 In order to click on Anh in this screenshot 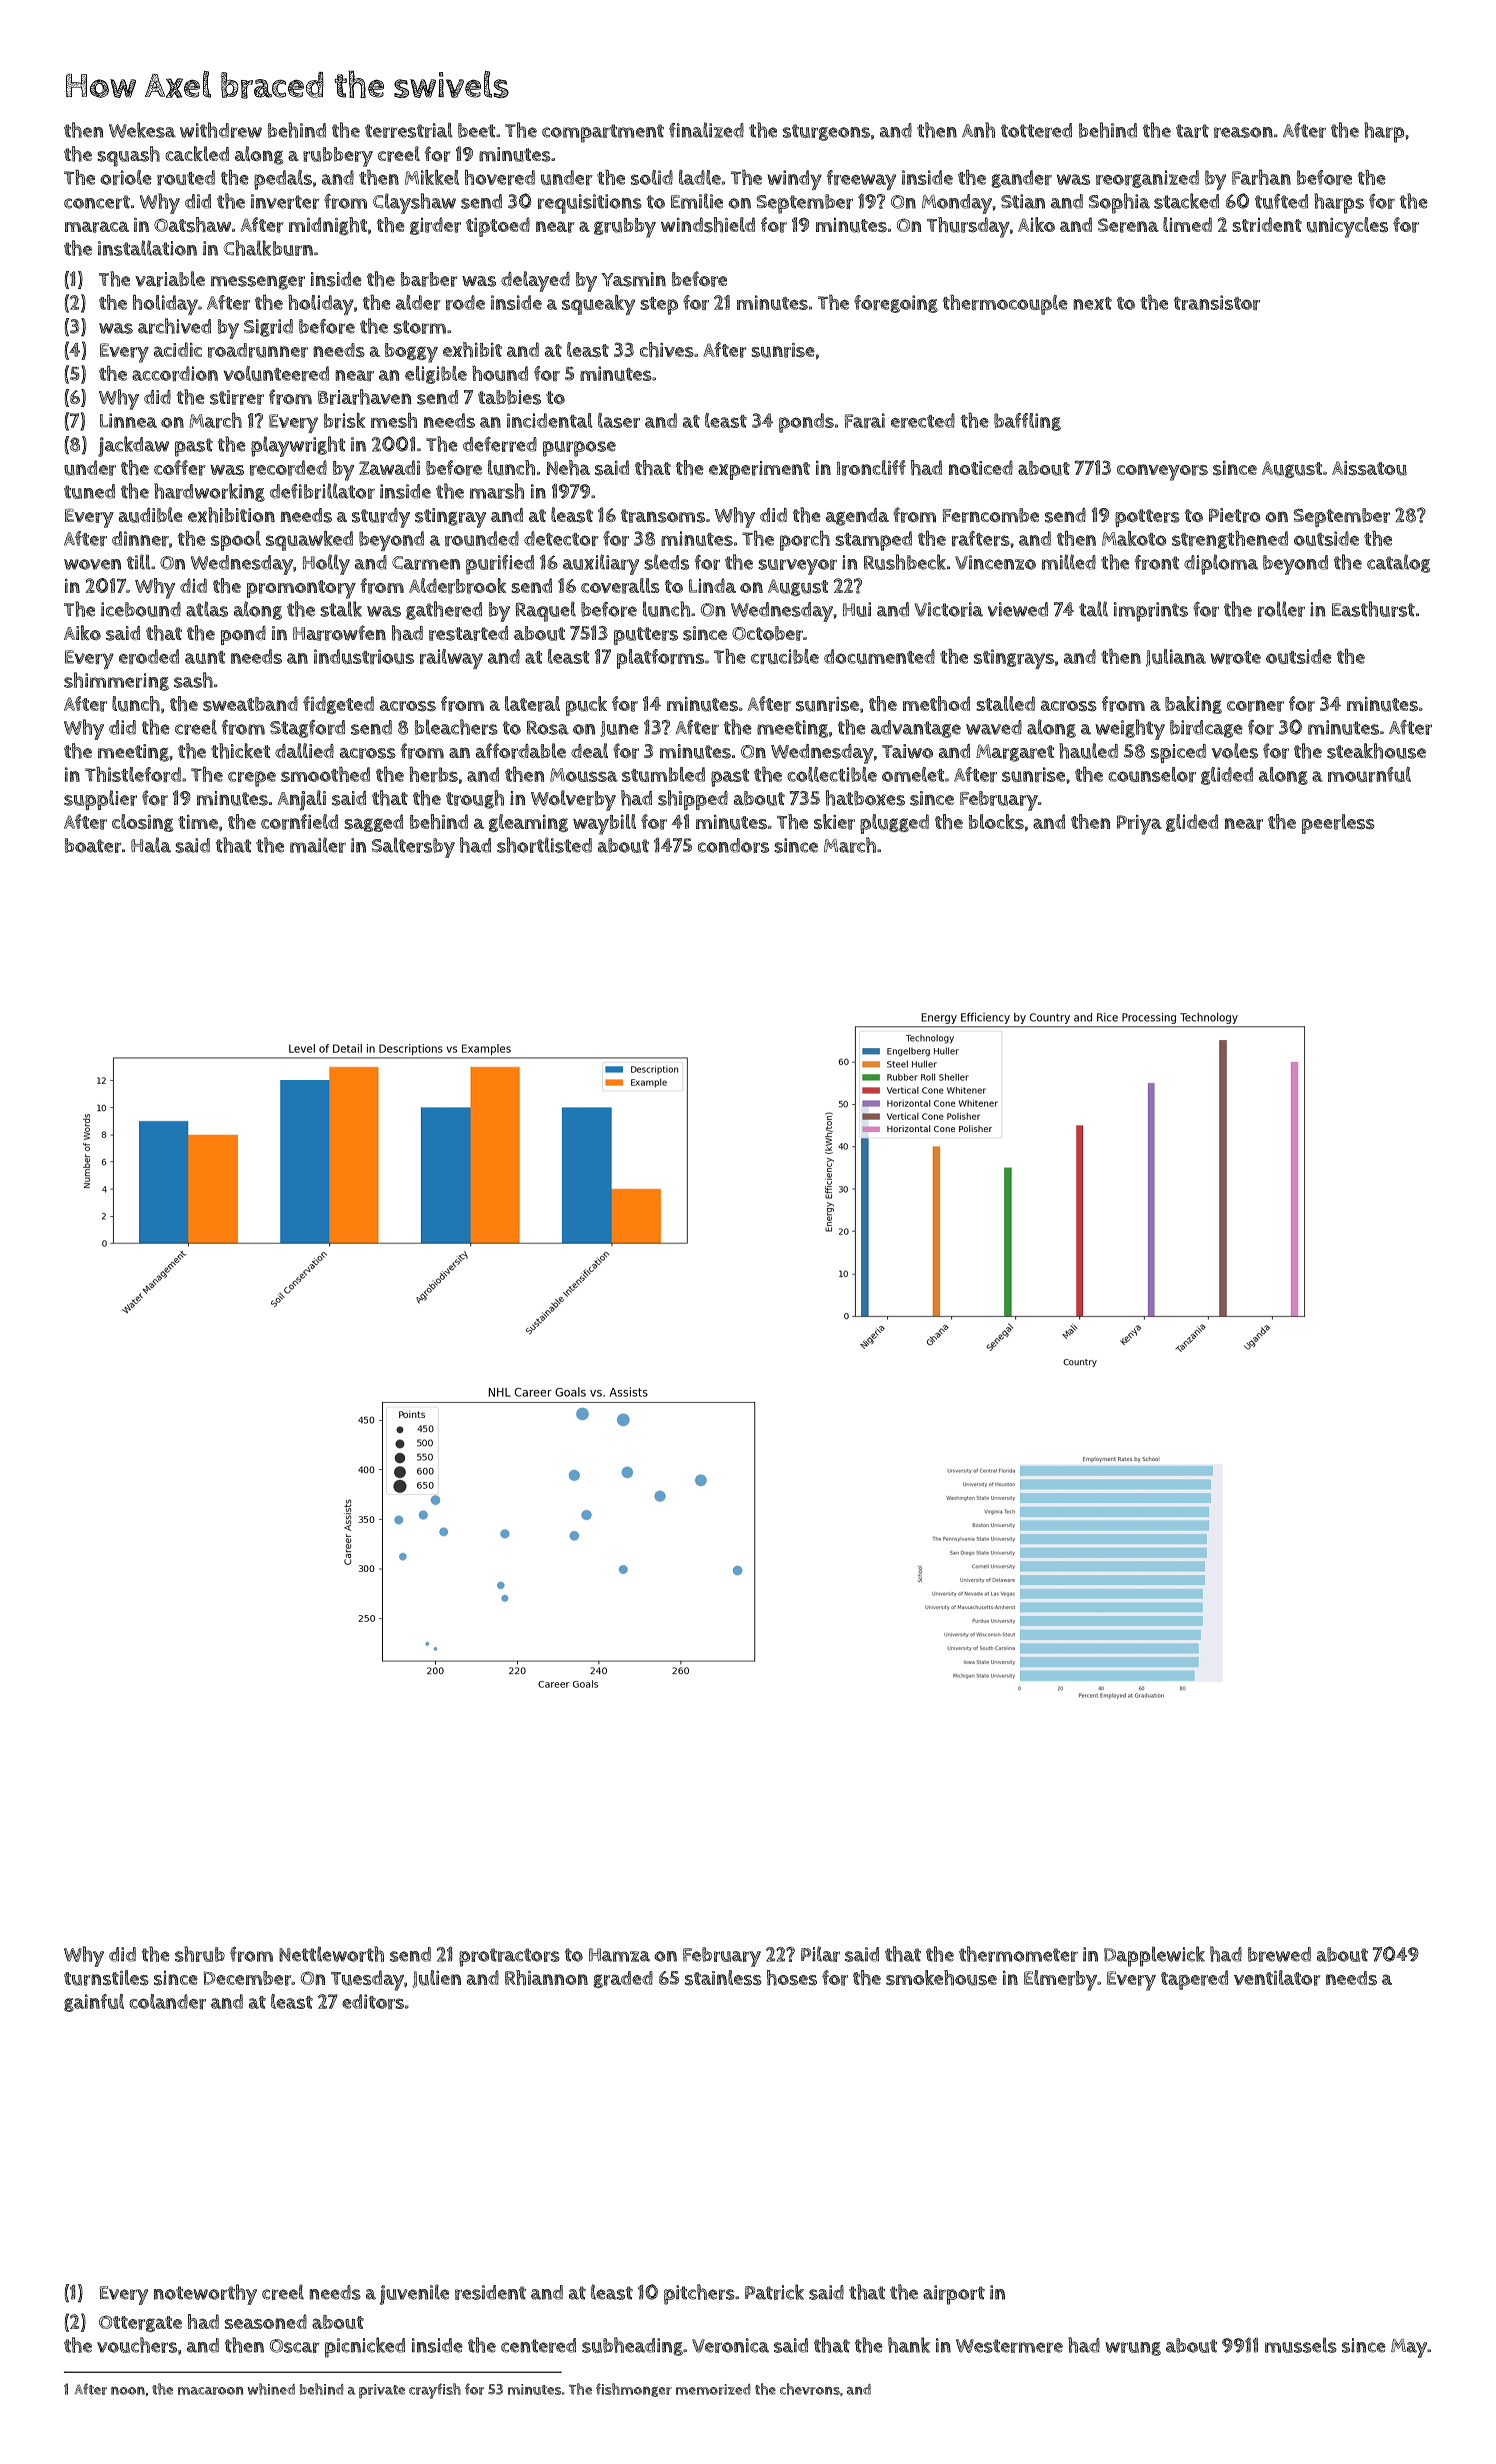, I will do `click(978, 130)`.
